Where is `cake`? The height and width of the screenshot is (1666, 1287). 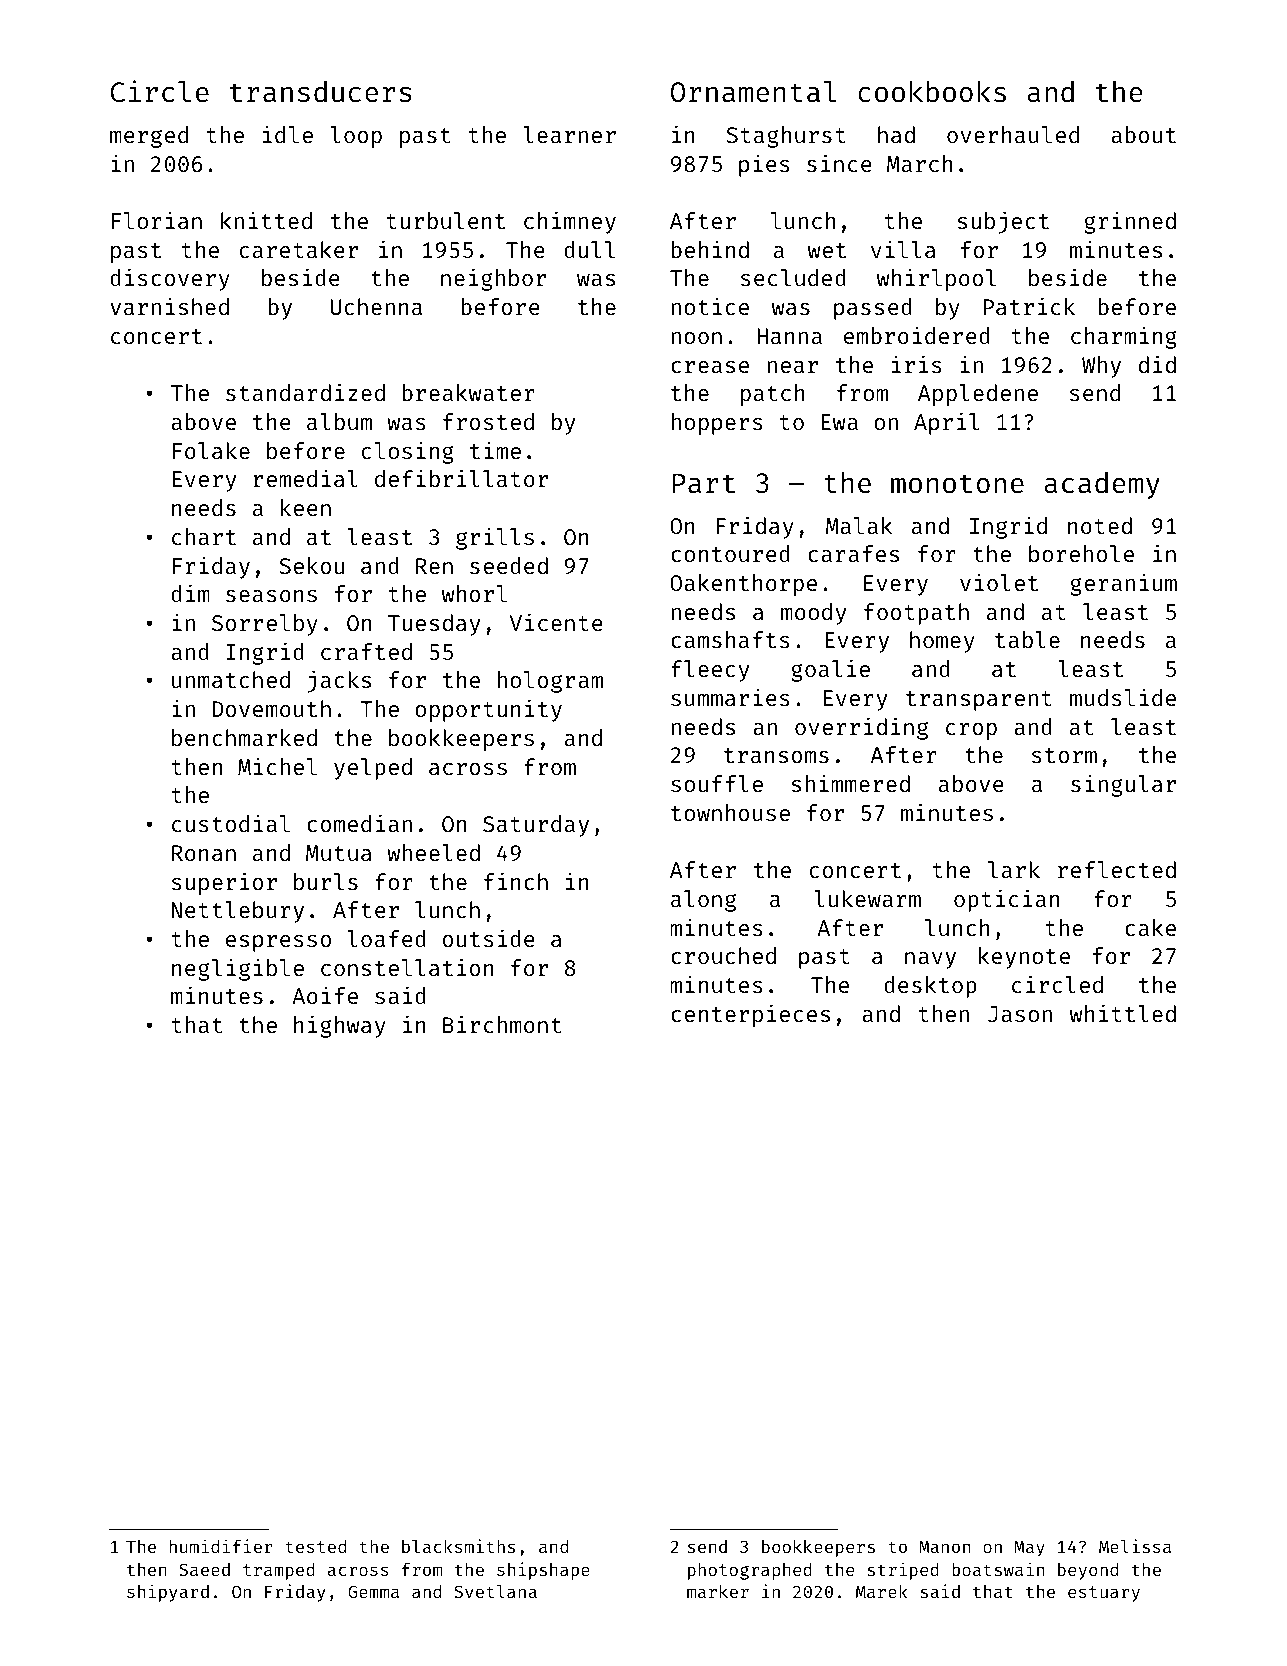 cake is located at coordinates (1150, 927).
